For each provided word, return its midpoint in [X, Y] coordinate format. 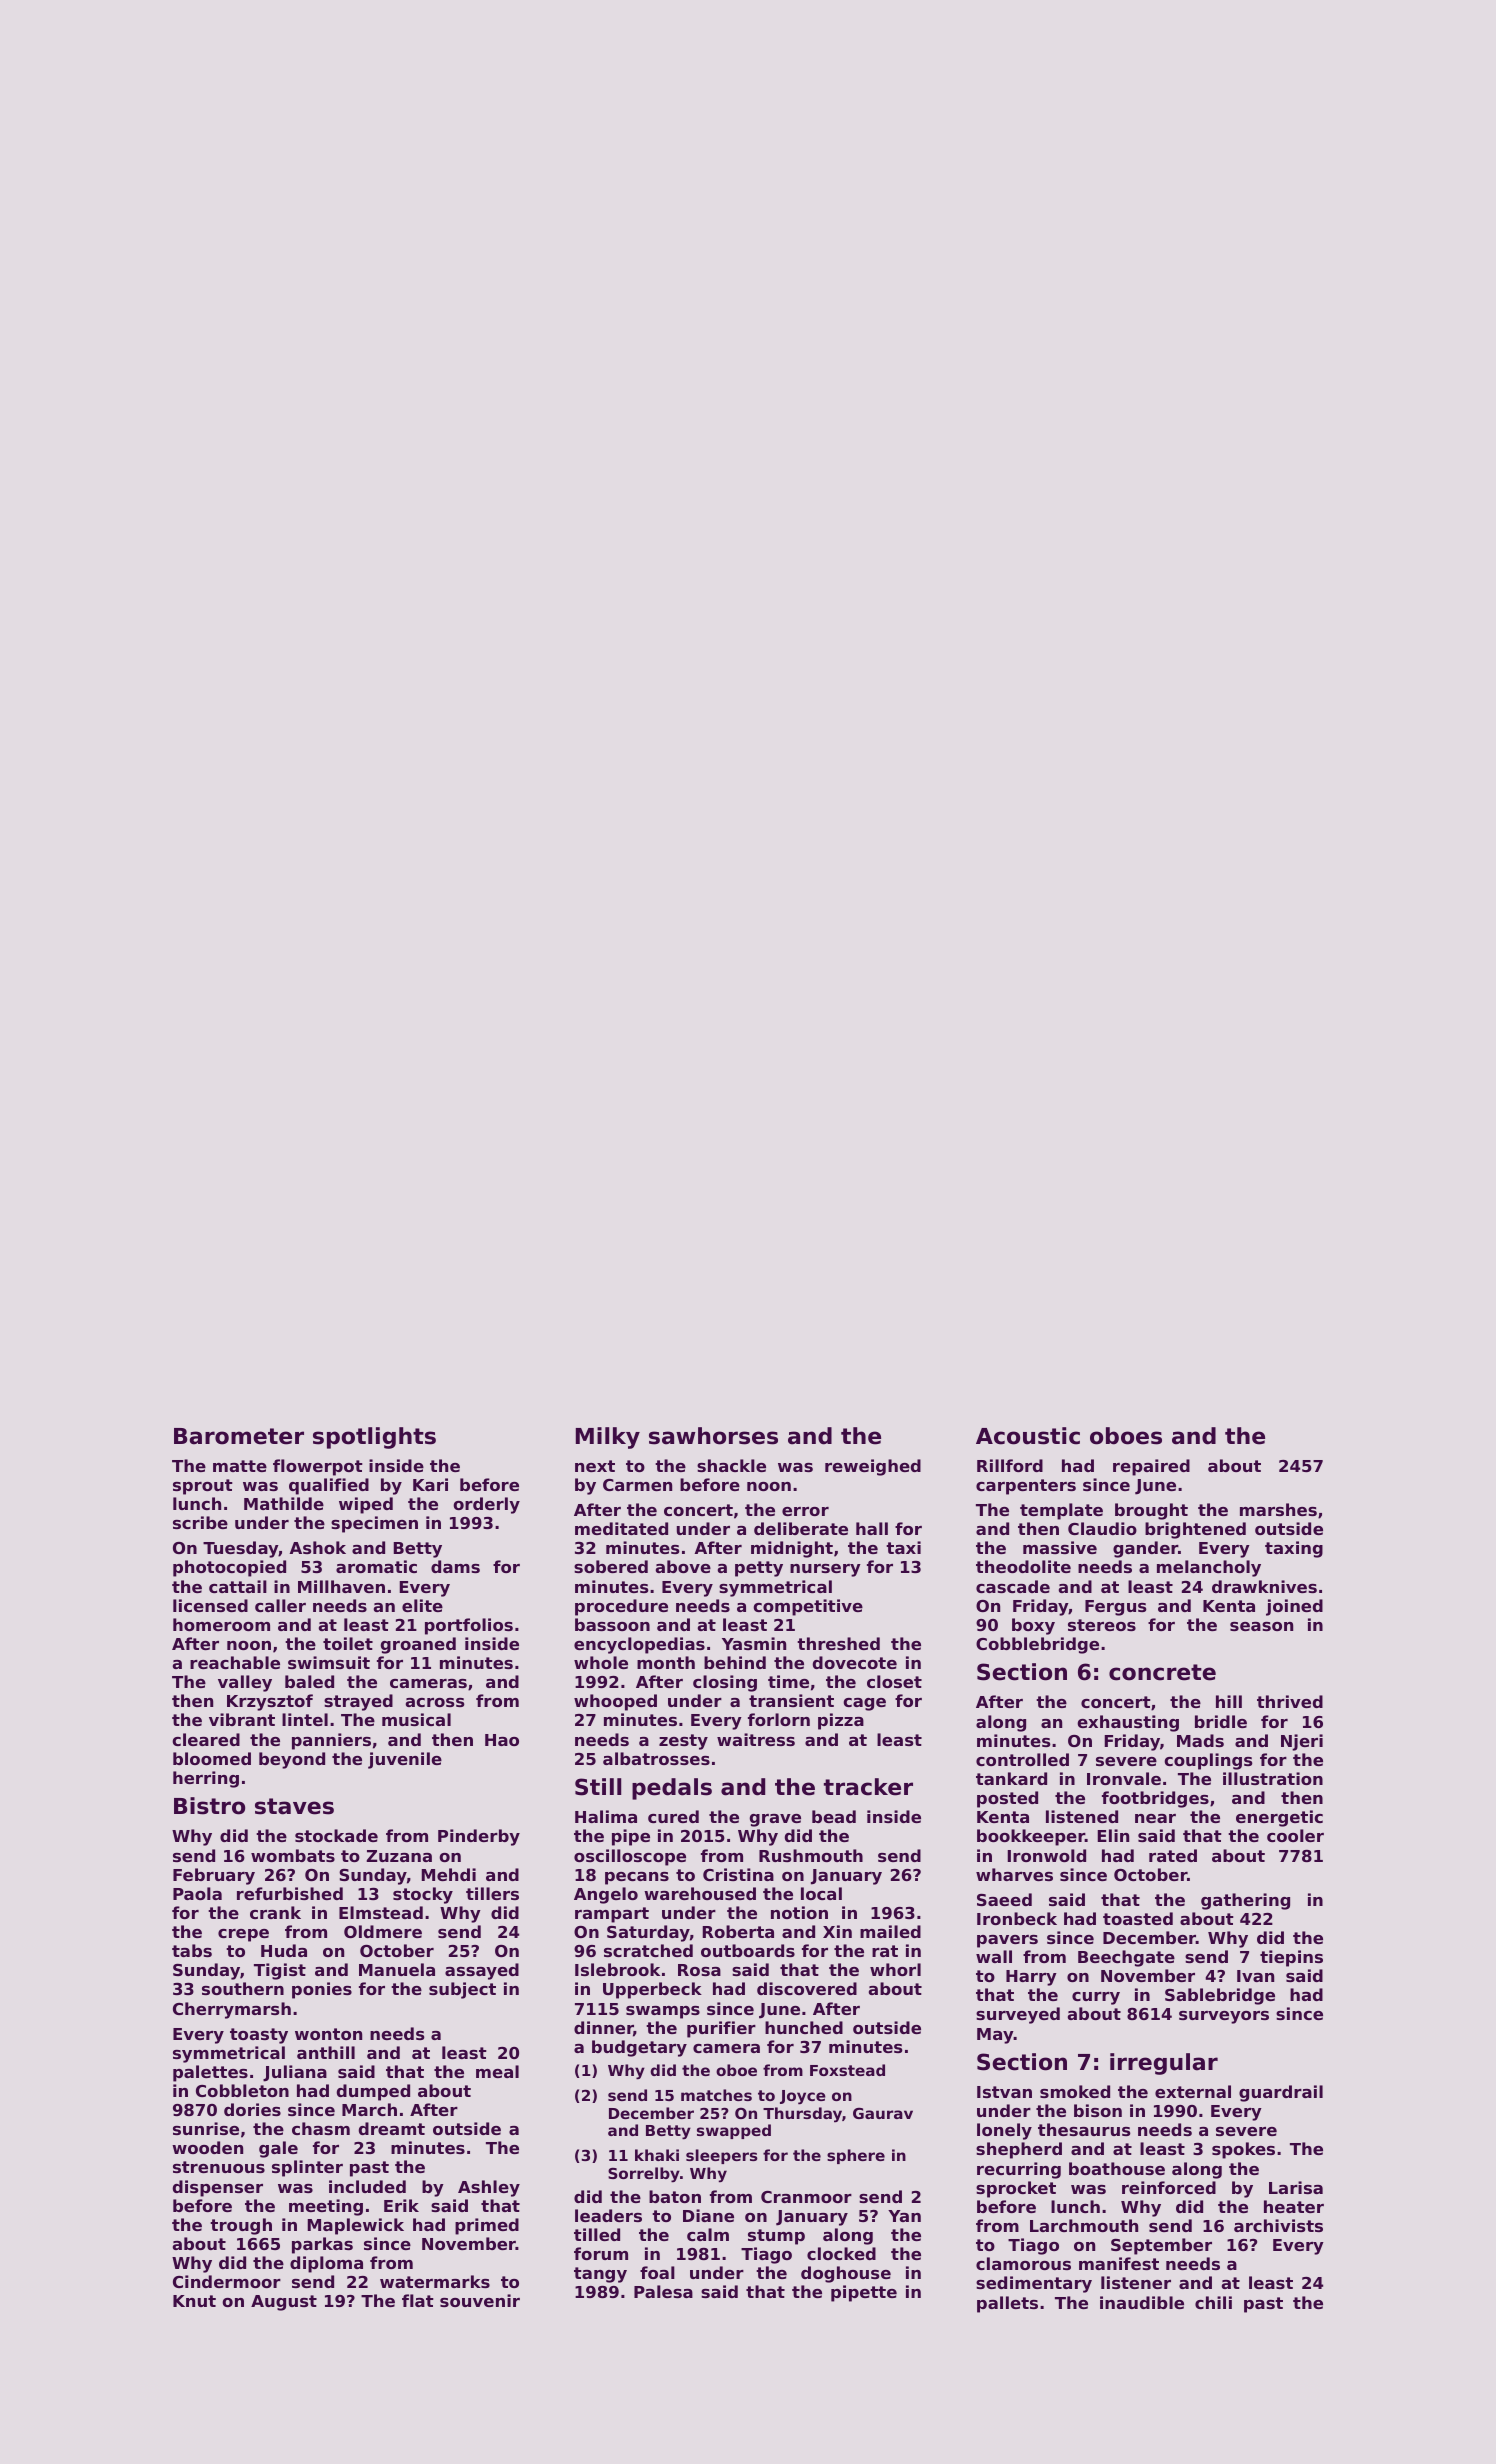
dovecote [855, 1662]
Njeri [1302, 1742]
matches [716, 2095]
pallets [1007, 2304]
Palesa [663, 2291]
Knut [194, 2301]
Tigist [280, 1971]
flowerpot [318, 1467]
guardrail [1281, 2093]
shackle [731, 1465]
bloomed [212, 1758]
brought [1151, 1511]
